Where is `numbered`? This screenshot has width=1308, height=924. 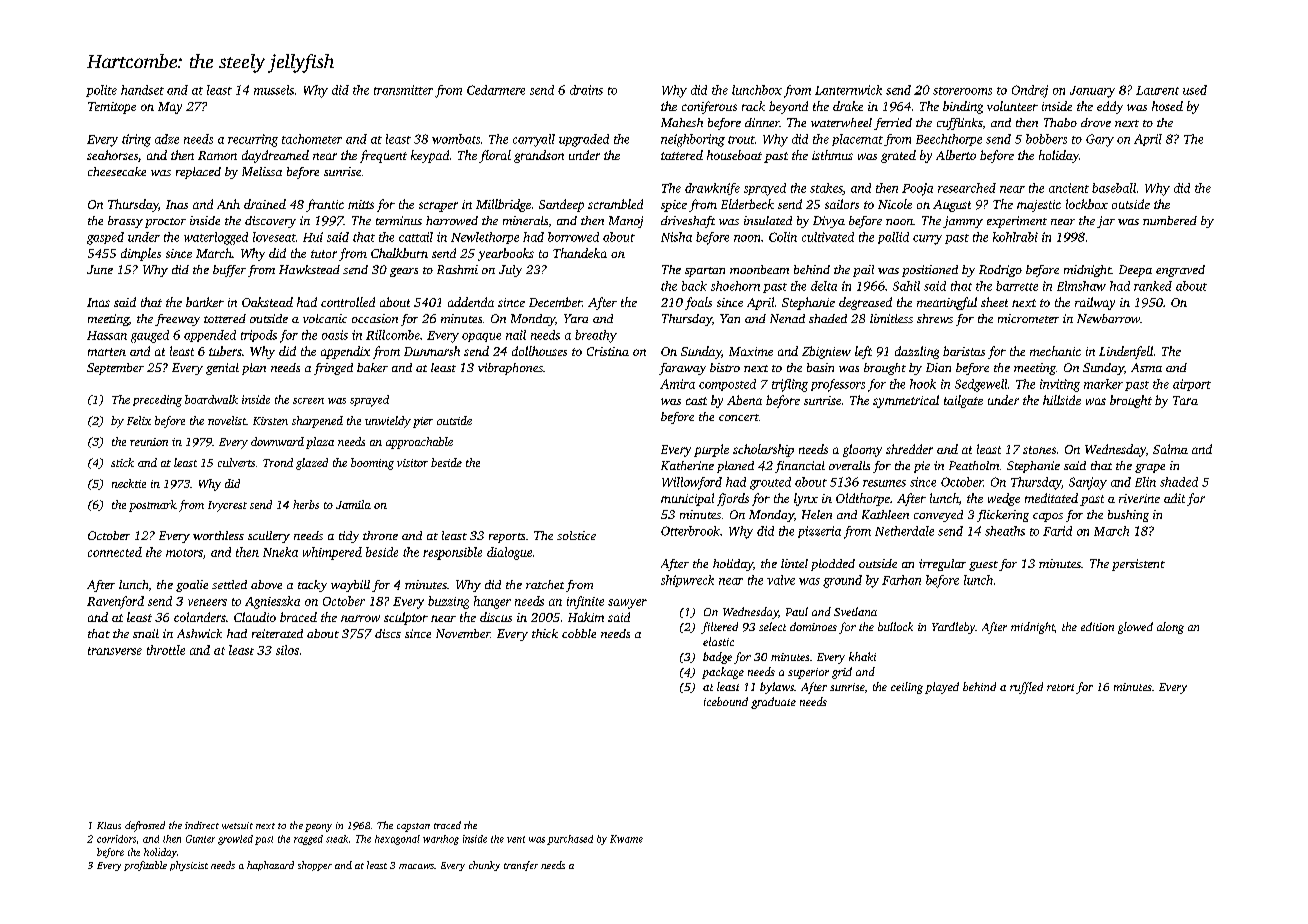 numbered is located at coordinates (1170, 220).
